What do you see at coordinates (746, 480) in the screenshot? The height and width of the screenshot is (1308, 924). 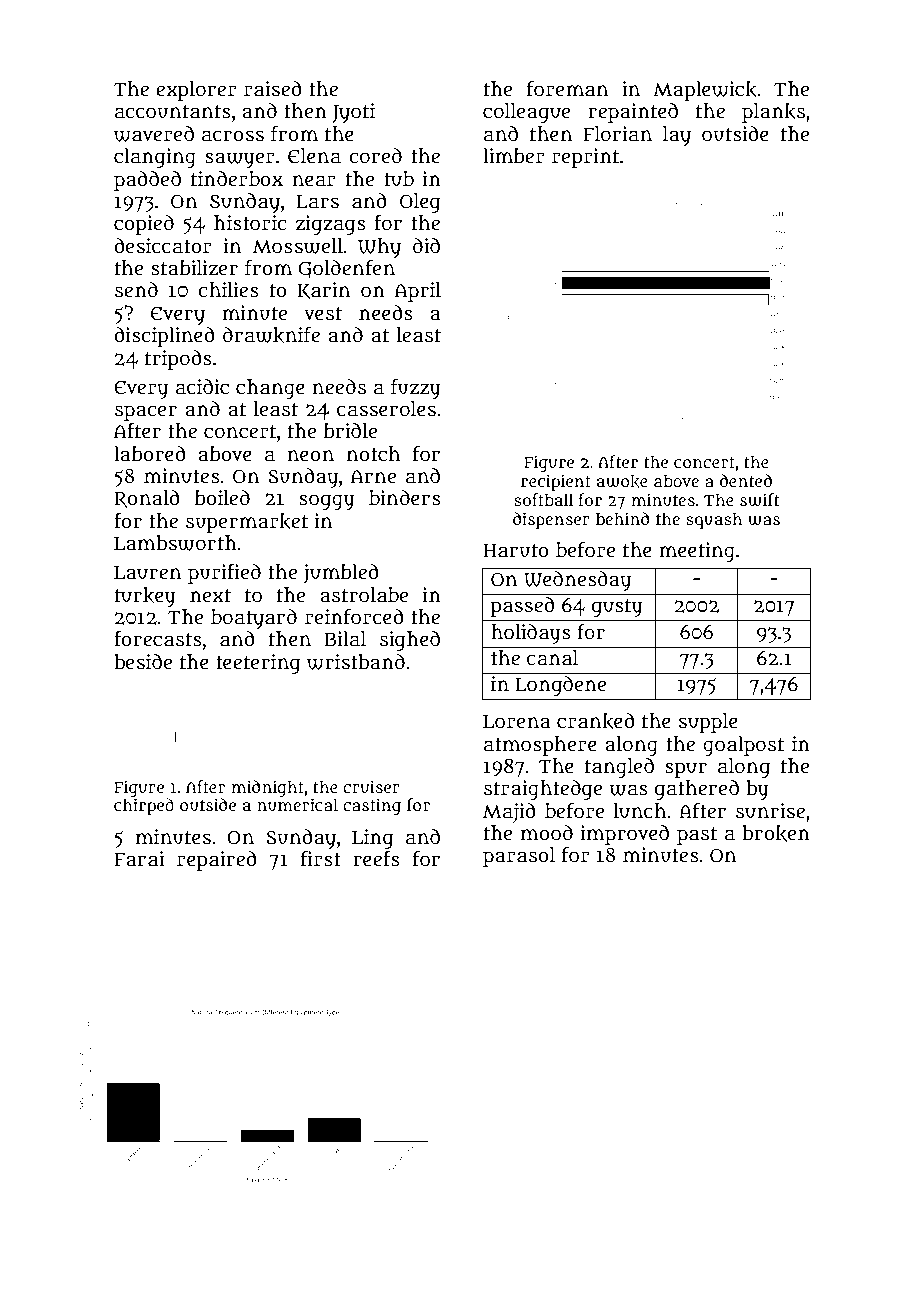 I see `dented` at bounding box center [746, 480].
